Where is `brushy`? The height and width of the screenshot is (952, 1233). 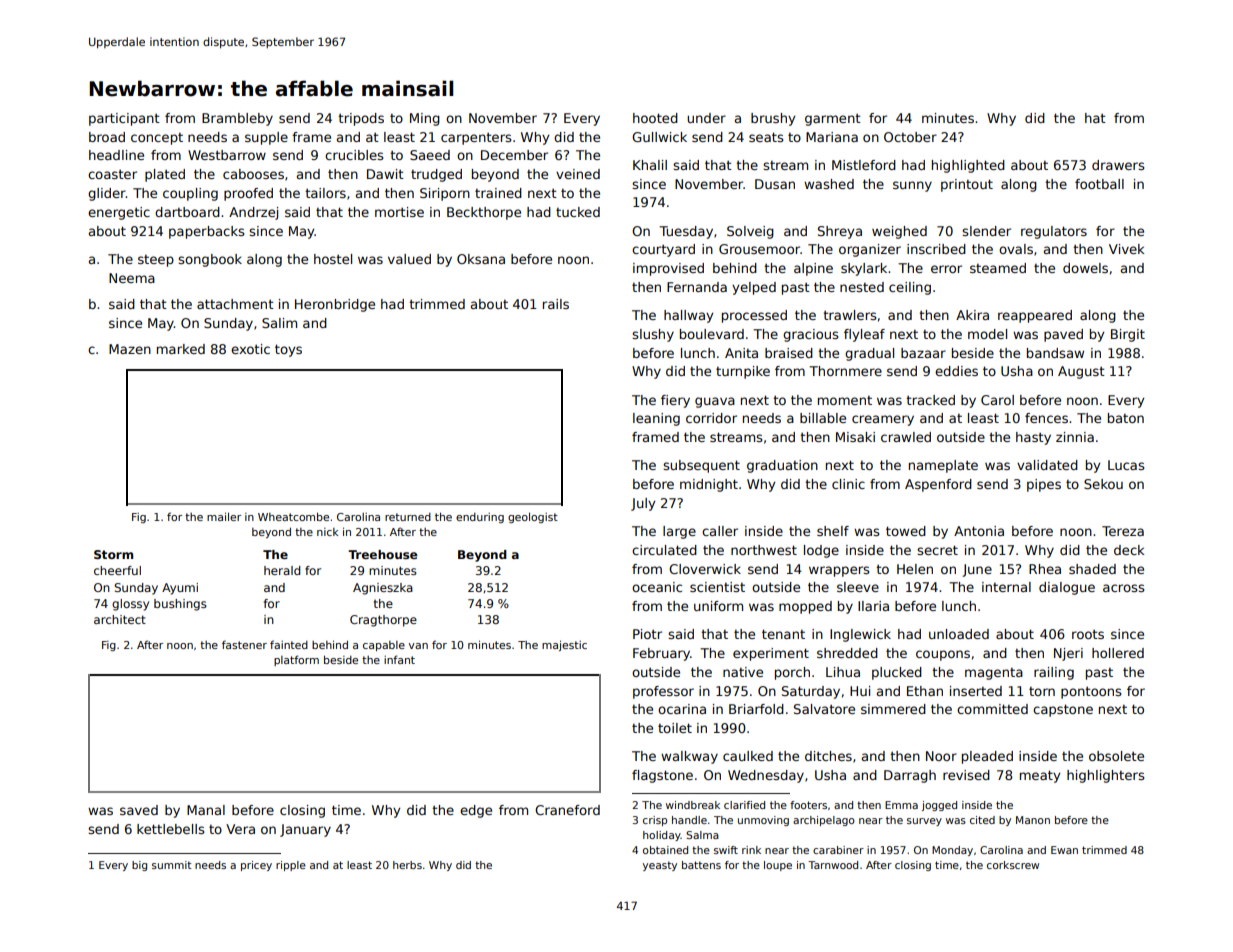
brushy is located at coordinates (773, 119).
